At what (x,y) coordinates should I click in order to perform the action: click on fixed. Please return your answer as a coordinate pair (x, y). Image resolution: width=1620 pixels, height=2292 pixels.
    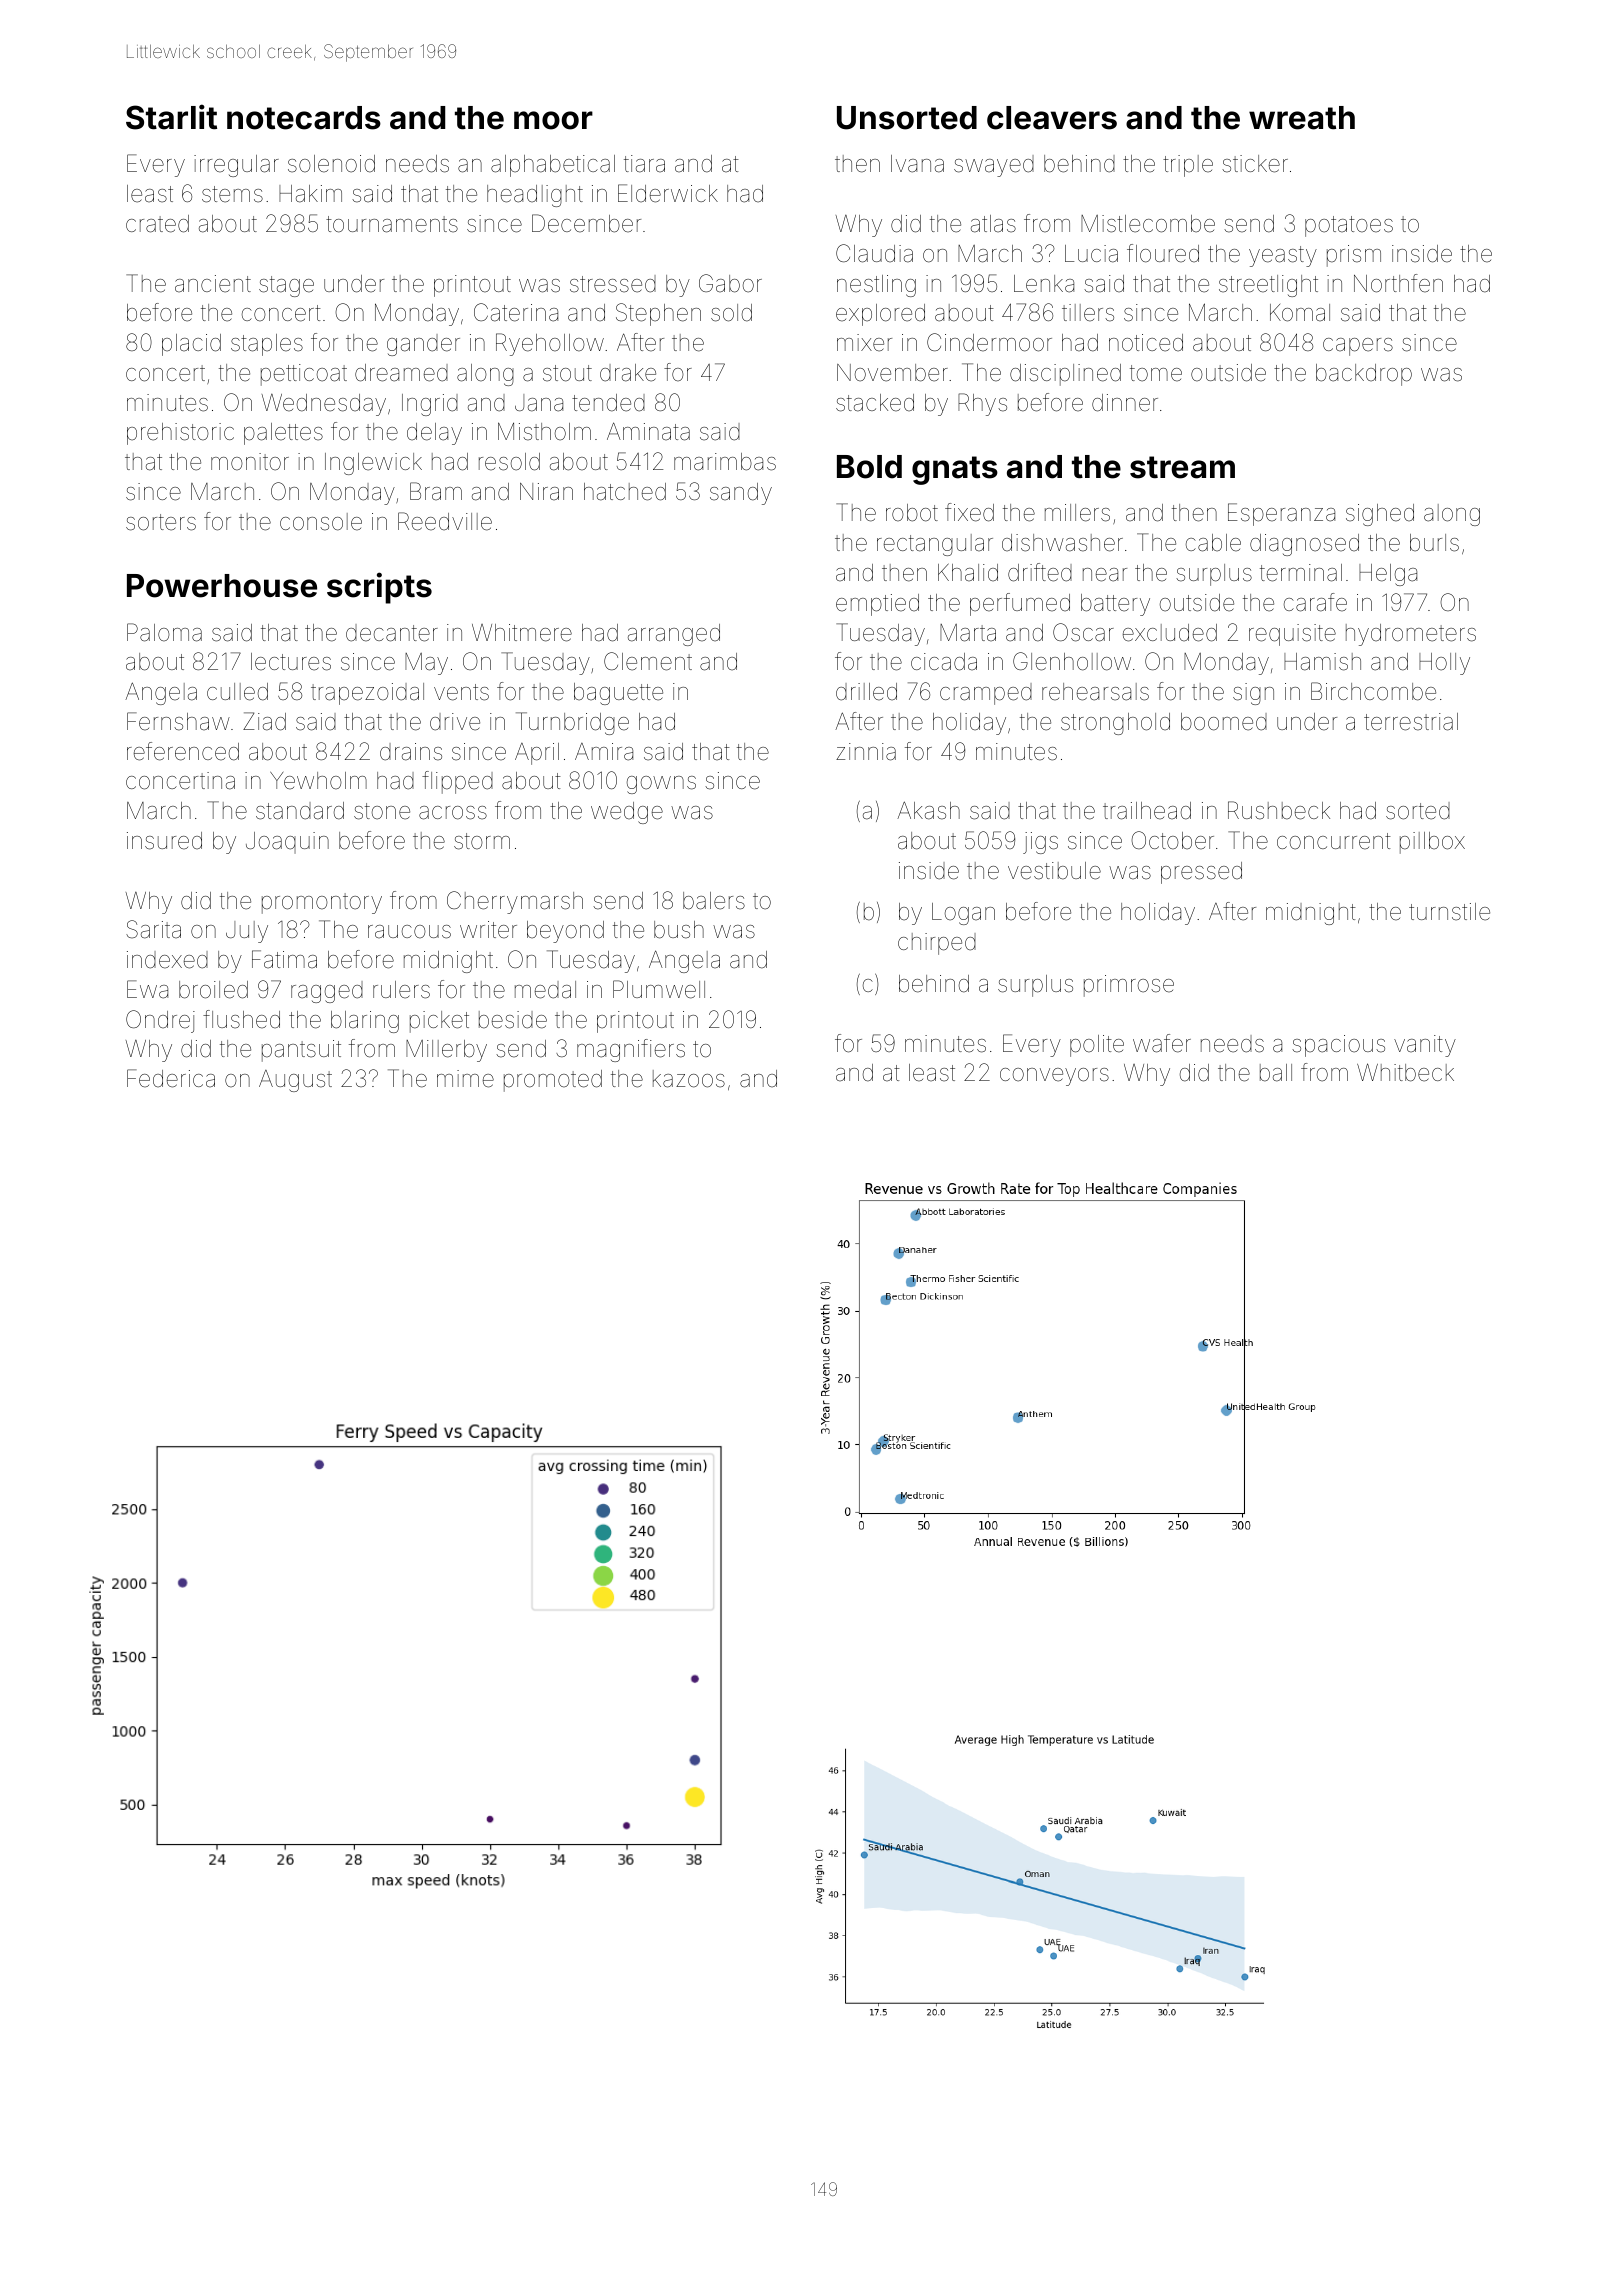
    Looking at the image, I should click on (969, 512).
